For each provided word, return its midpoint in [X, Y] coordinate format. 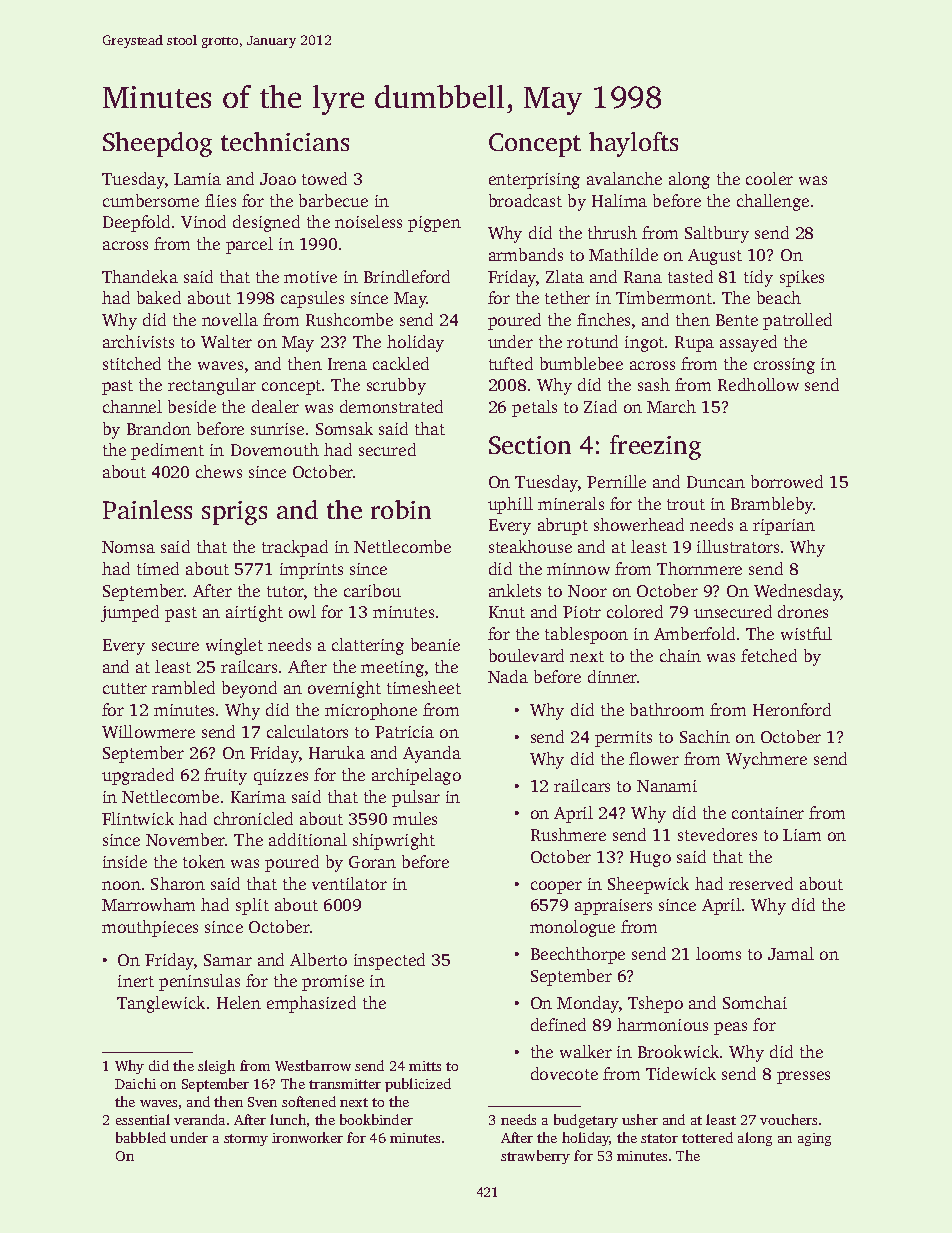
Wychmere [766, 760]
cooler [769, 178]
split [252, 906]
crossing [784, 366]
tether [567, 297]
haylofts [633, 144]
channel [132, 406]
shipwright [394, 841]
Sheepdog [157, 144]
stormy [246, 1140]
